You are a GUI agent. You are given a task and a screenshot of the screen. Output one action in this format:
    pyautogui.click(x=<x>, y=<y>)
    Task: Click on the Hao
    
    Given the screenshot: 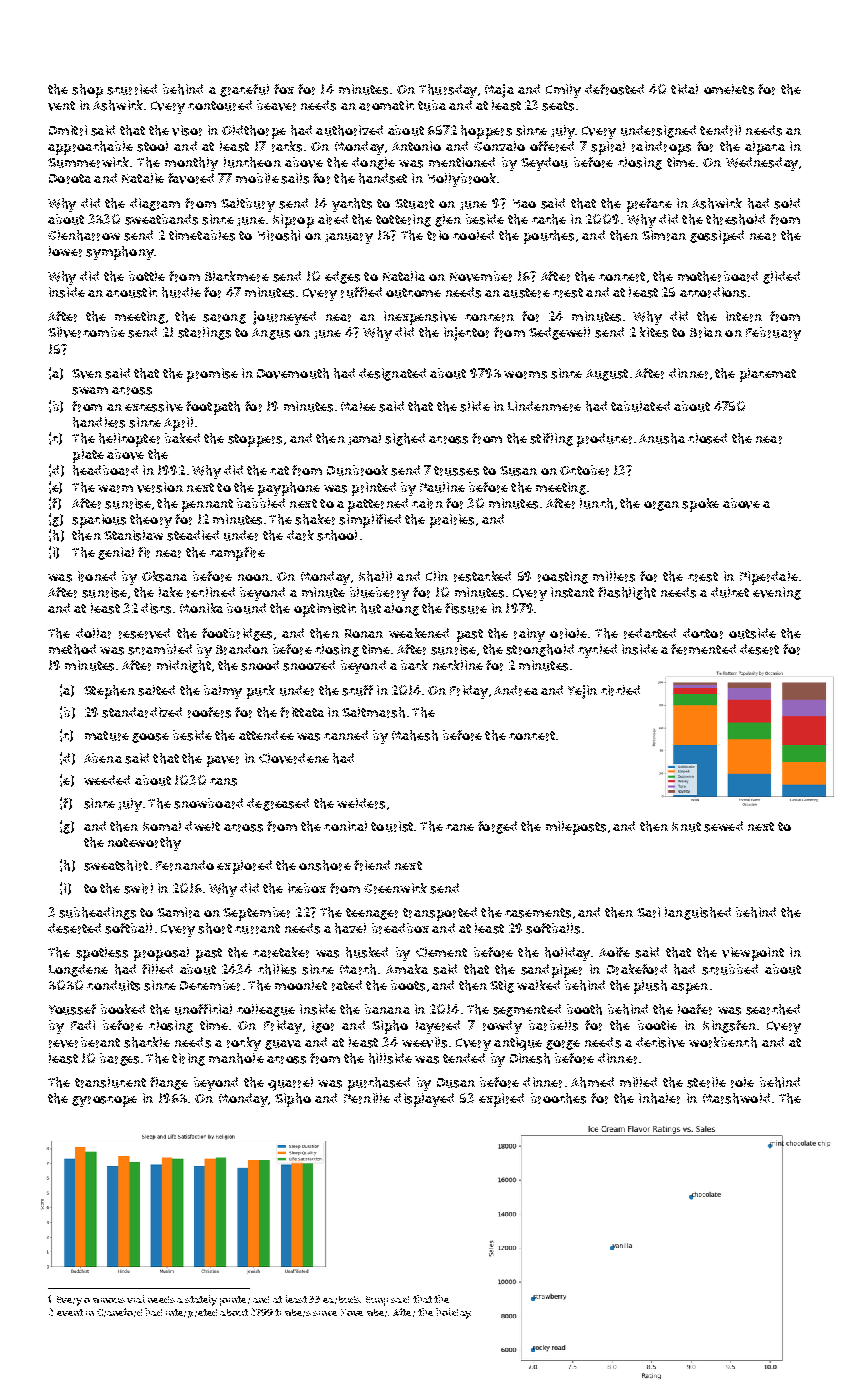 What is the action you would take?
    pyautogui.click(x=524, y=203)
